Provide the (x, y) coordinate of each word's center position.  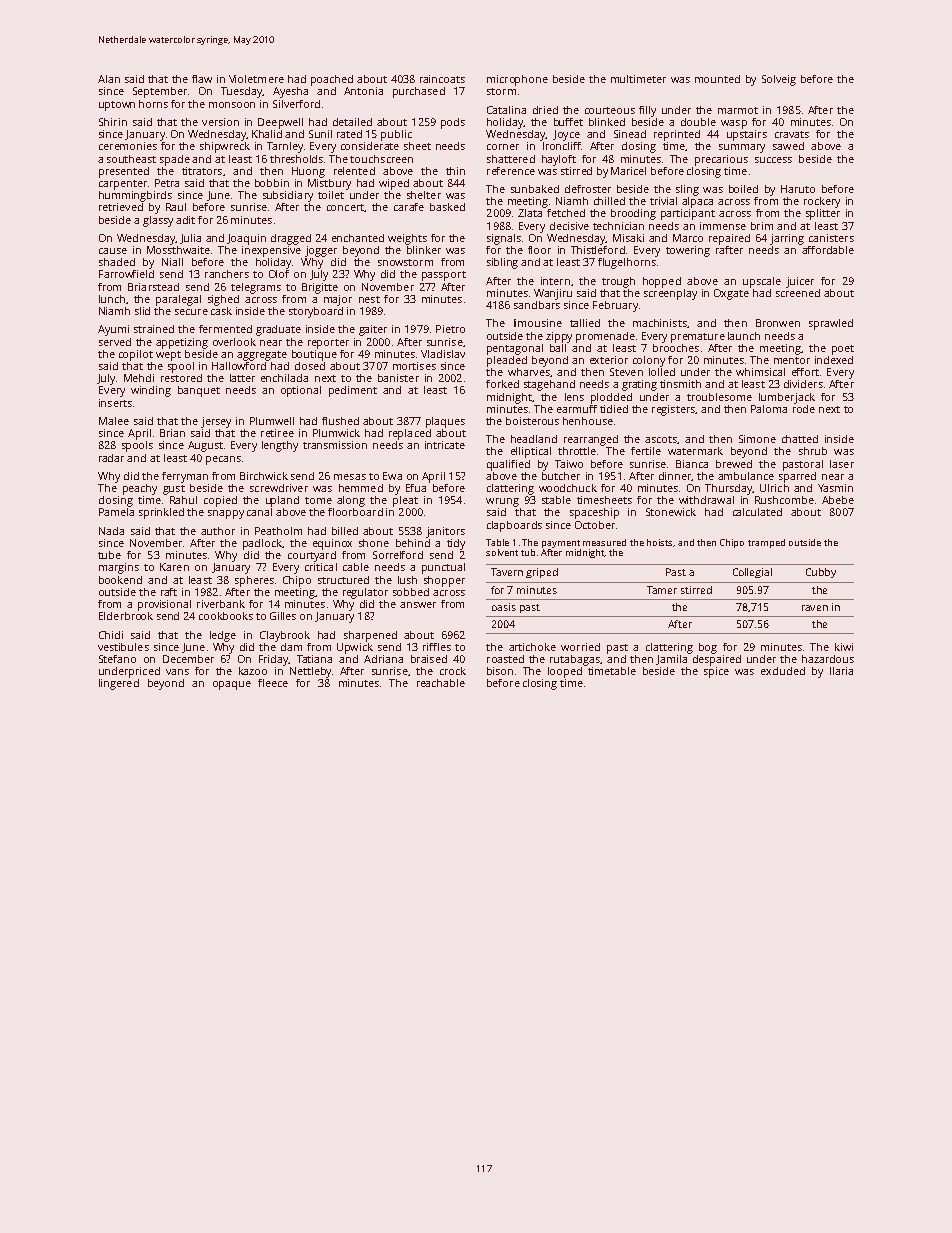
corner (503, 147)
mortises (414, 366)
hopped (662, 282)
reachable (441, 683)
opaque (232, 685)
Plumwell (272, 421)
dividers (803, 384)
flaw (202, 79)
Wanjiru (553, 294)
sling (687, 190)
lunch (112, 299)
